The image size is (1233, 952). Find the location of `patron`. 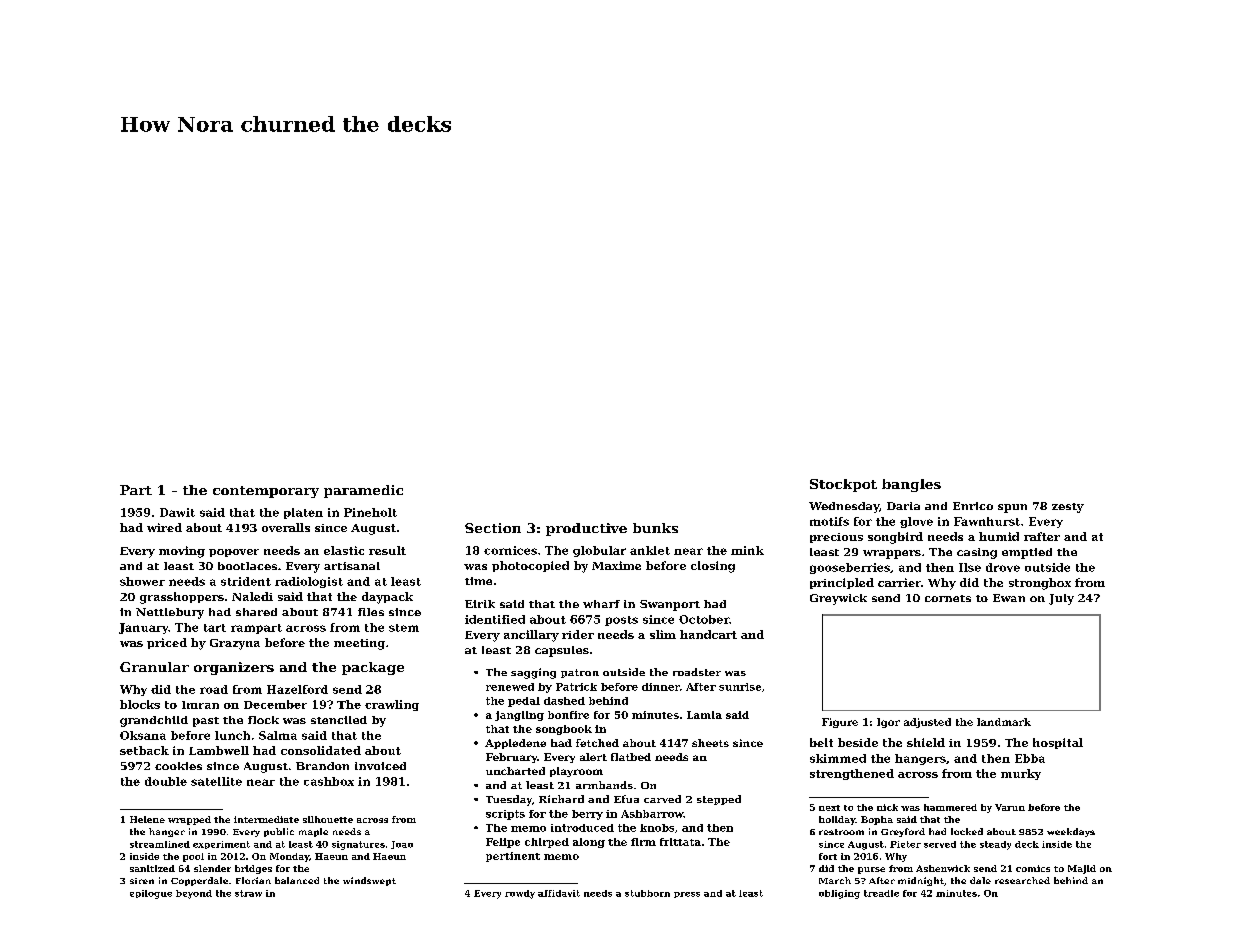

patron is located at coordinates (580, 673).
